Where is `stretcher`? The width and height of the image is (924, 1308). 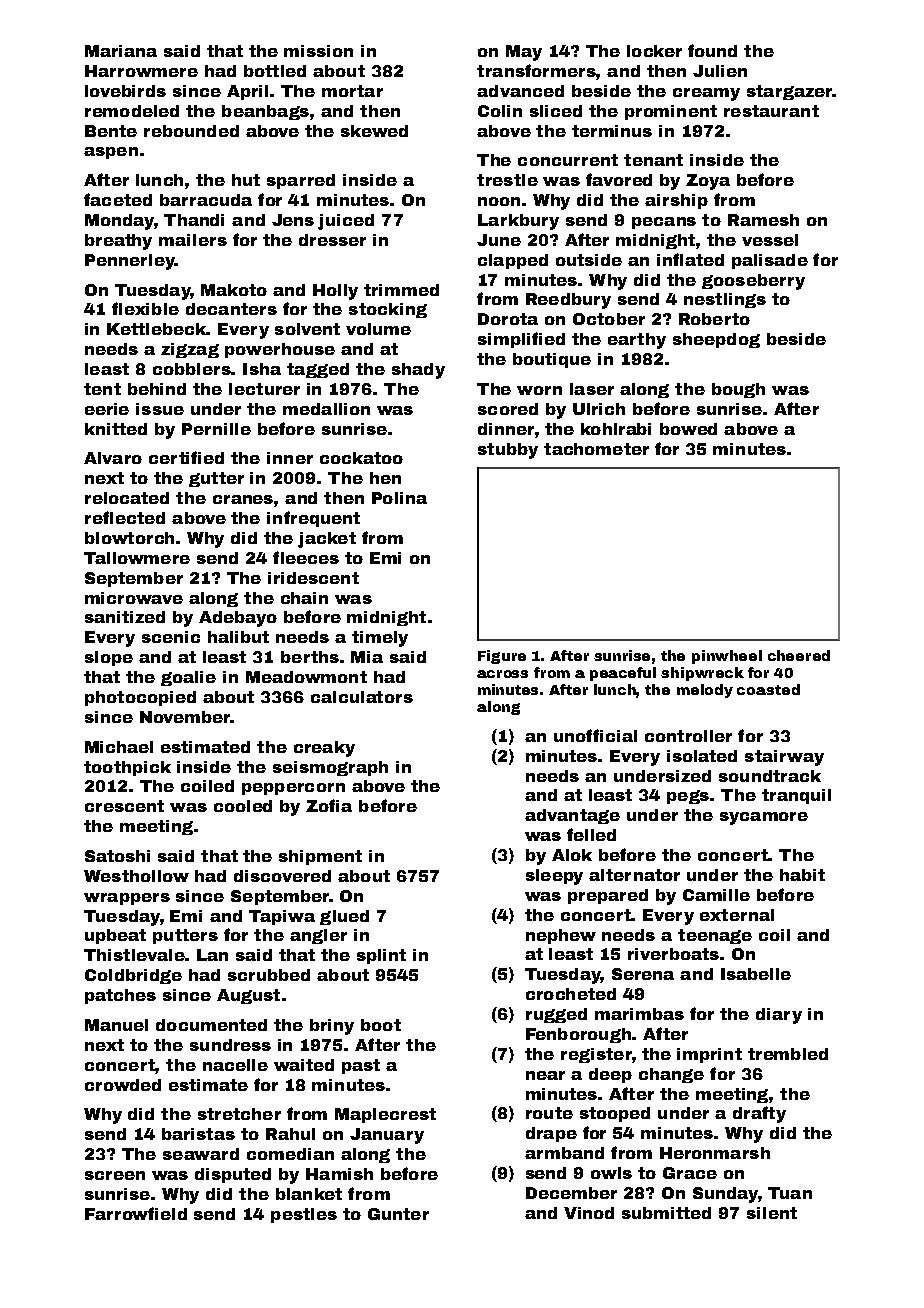
stretcher is located at coordinates (239, 1114).
